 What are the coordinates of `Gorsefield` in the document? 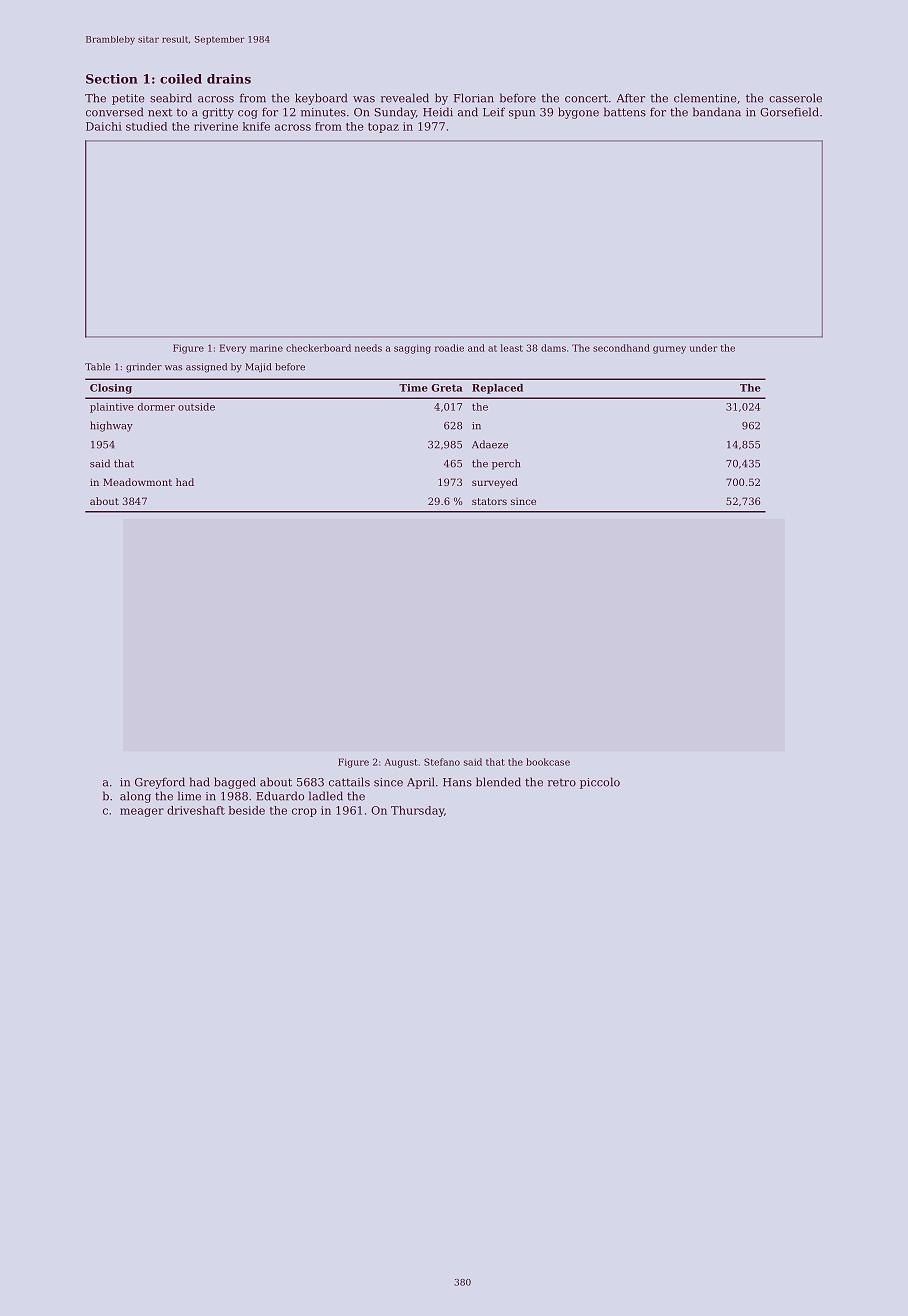 It's located at (789, 112).
